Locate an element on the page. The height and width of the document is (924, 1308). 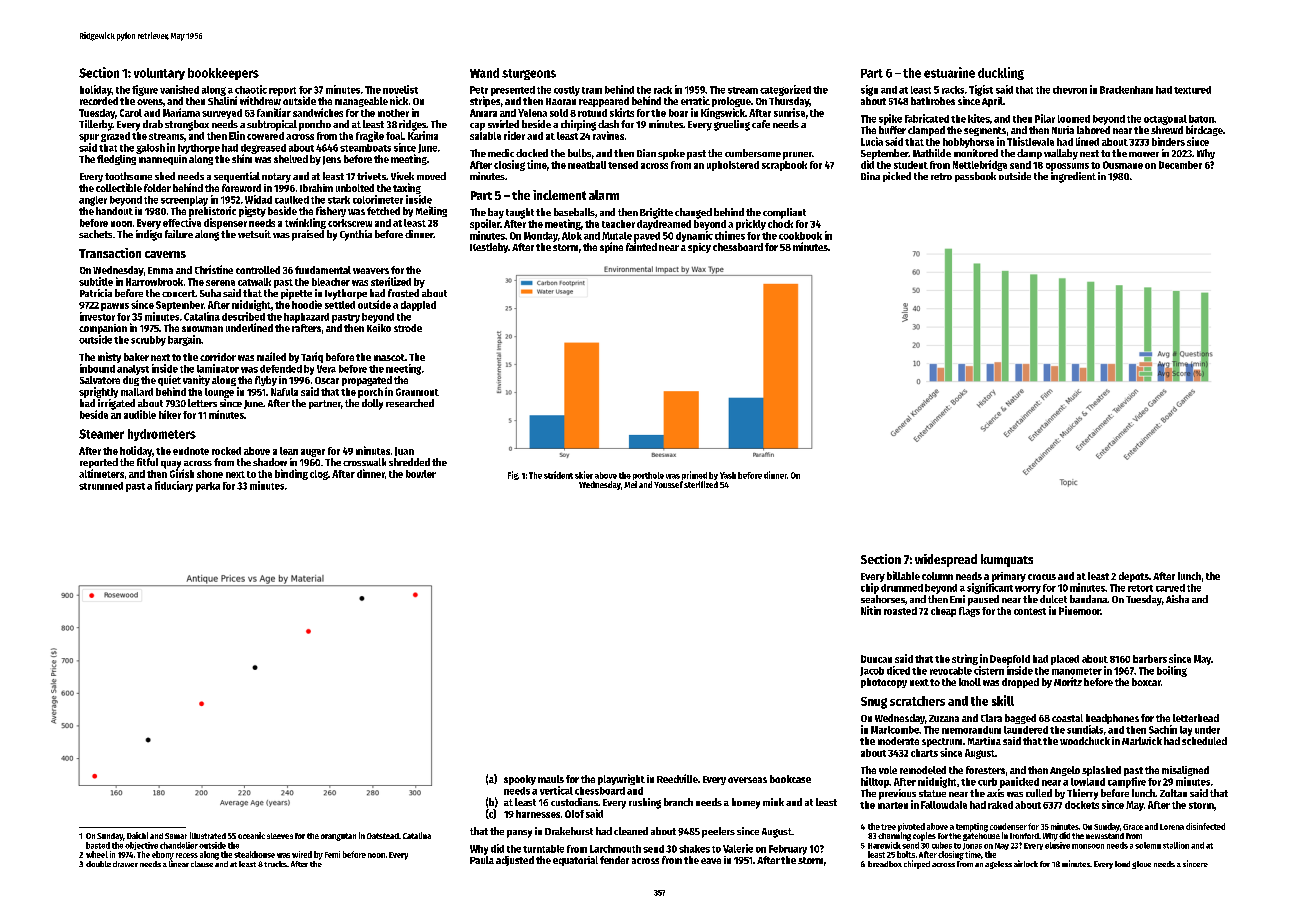
costly is located at coordinates (567, 91).
